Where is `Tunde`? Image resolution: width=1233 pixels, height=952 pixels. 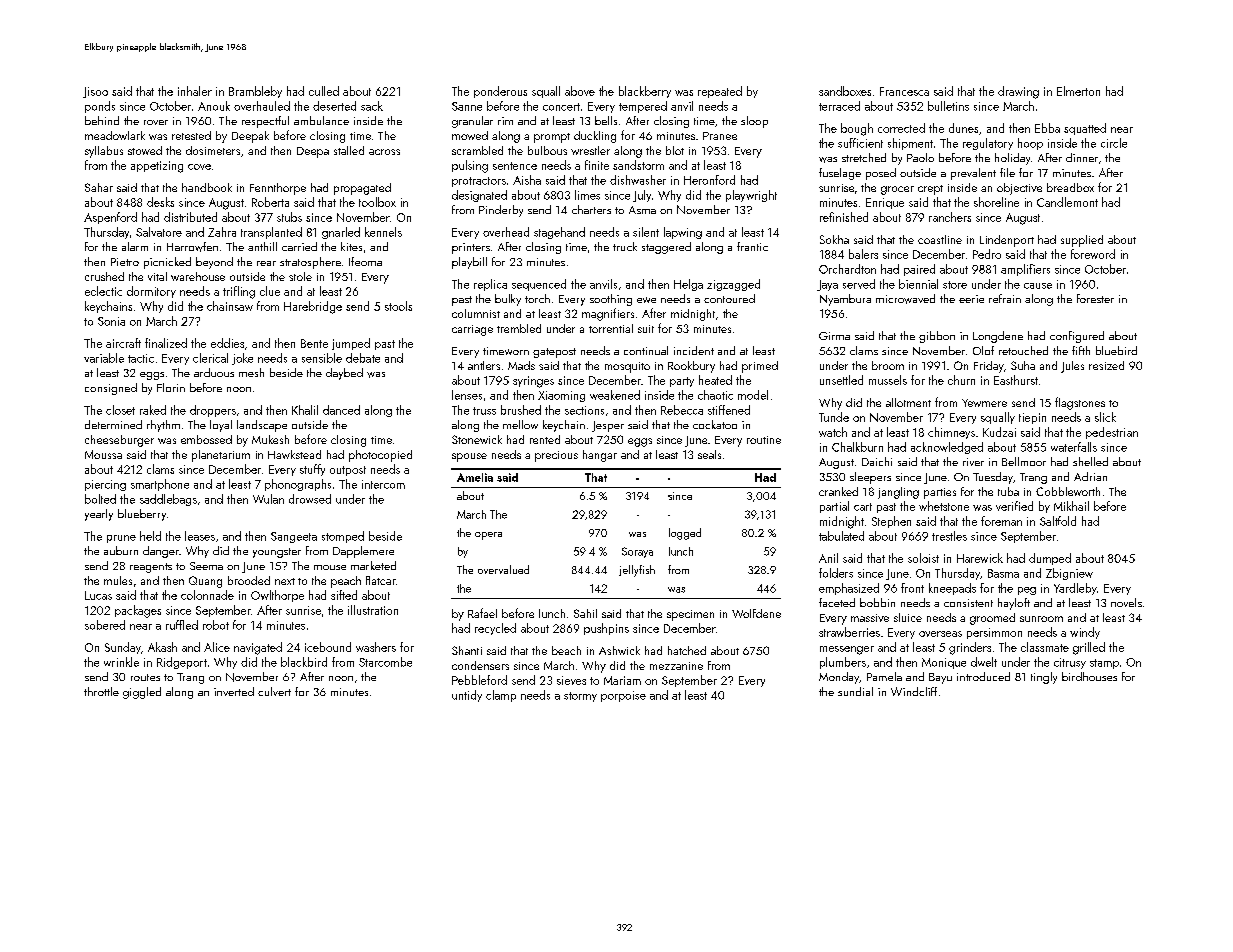
Tunde is located at coordinates (834, 417).
